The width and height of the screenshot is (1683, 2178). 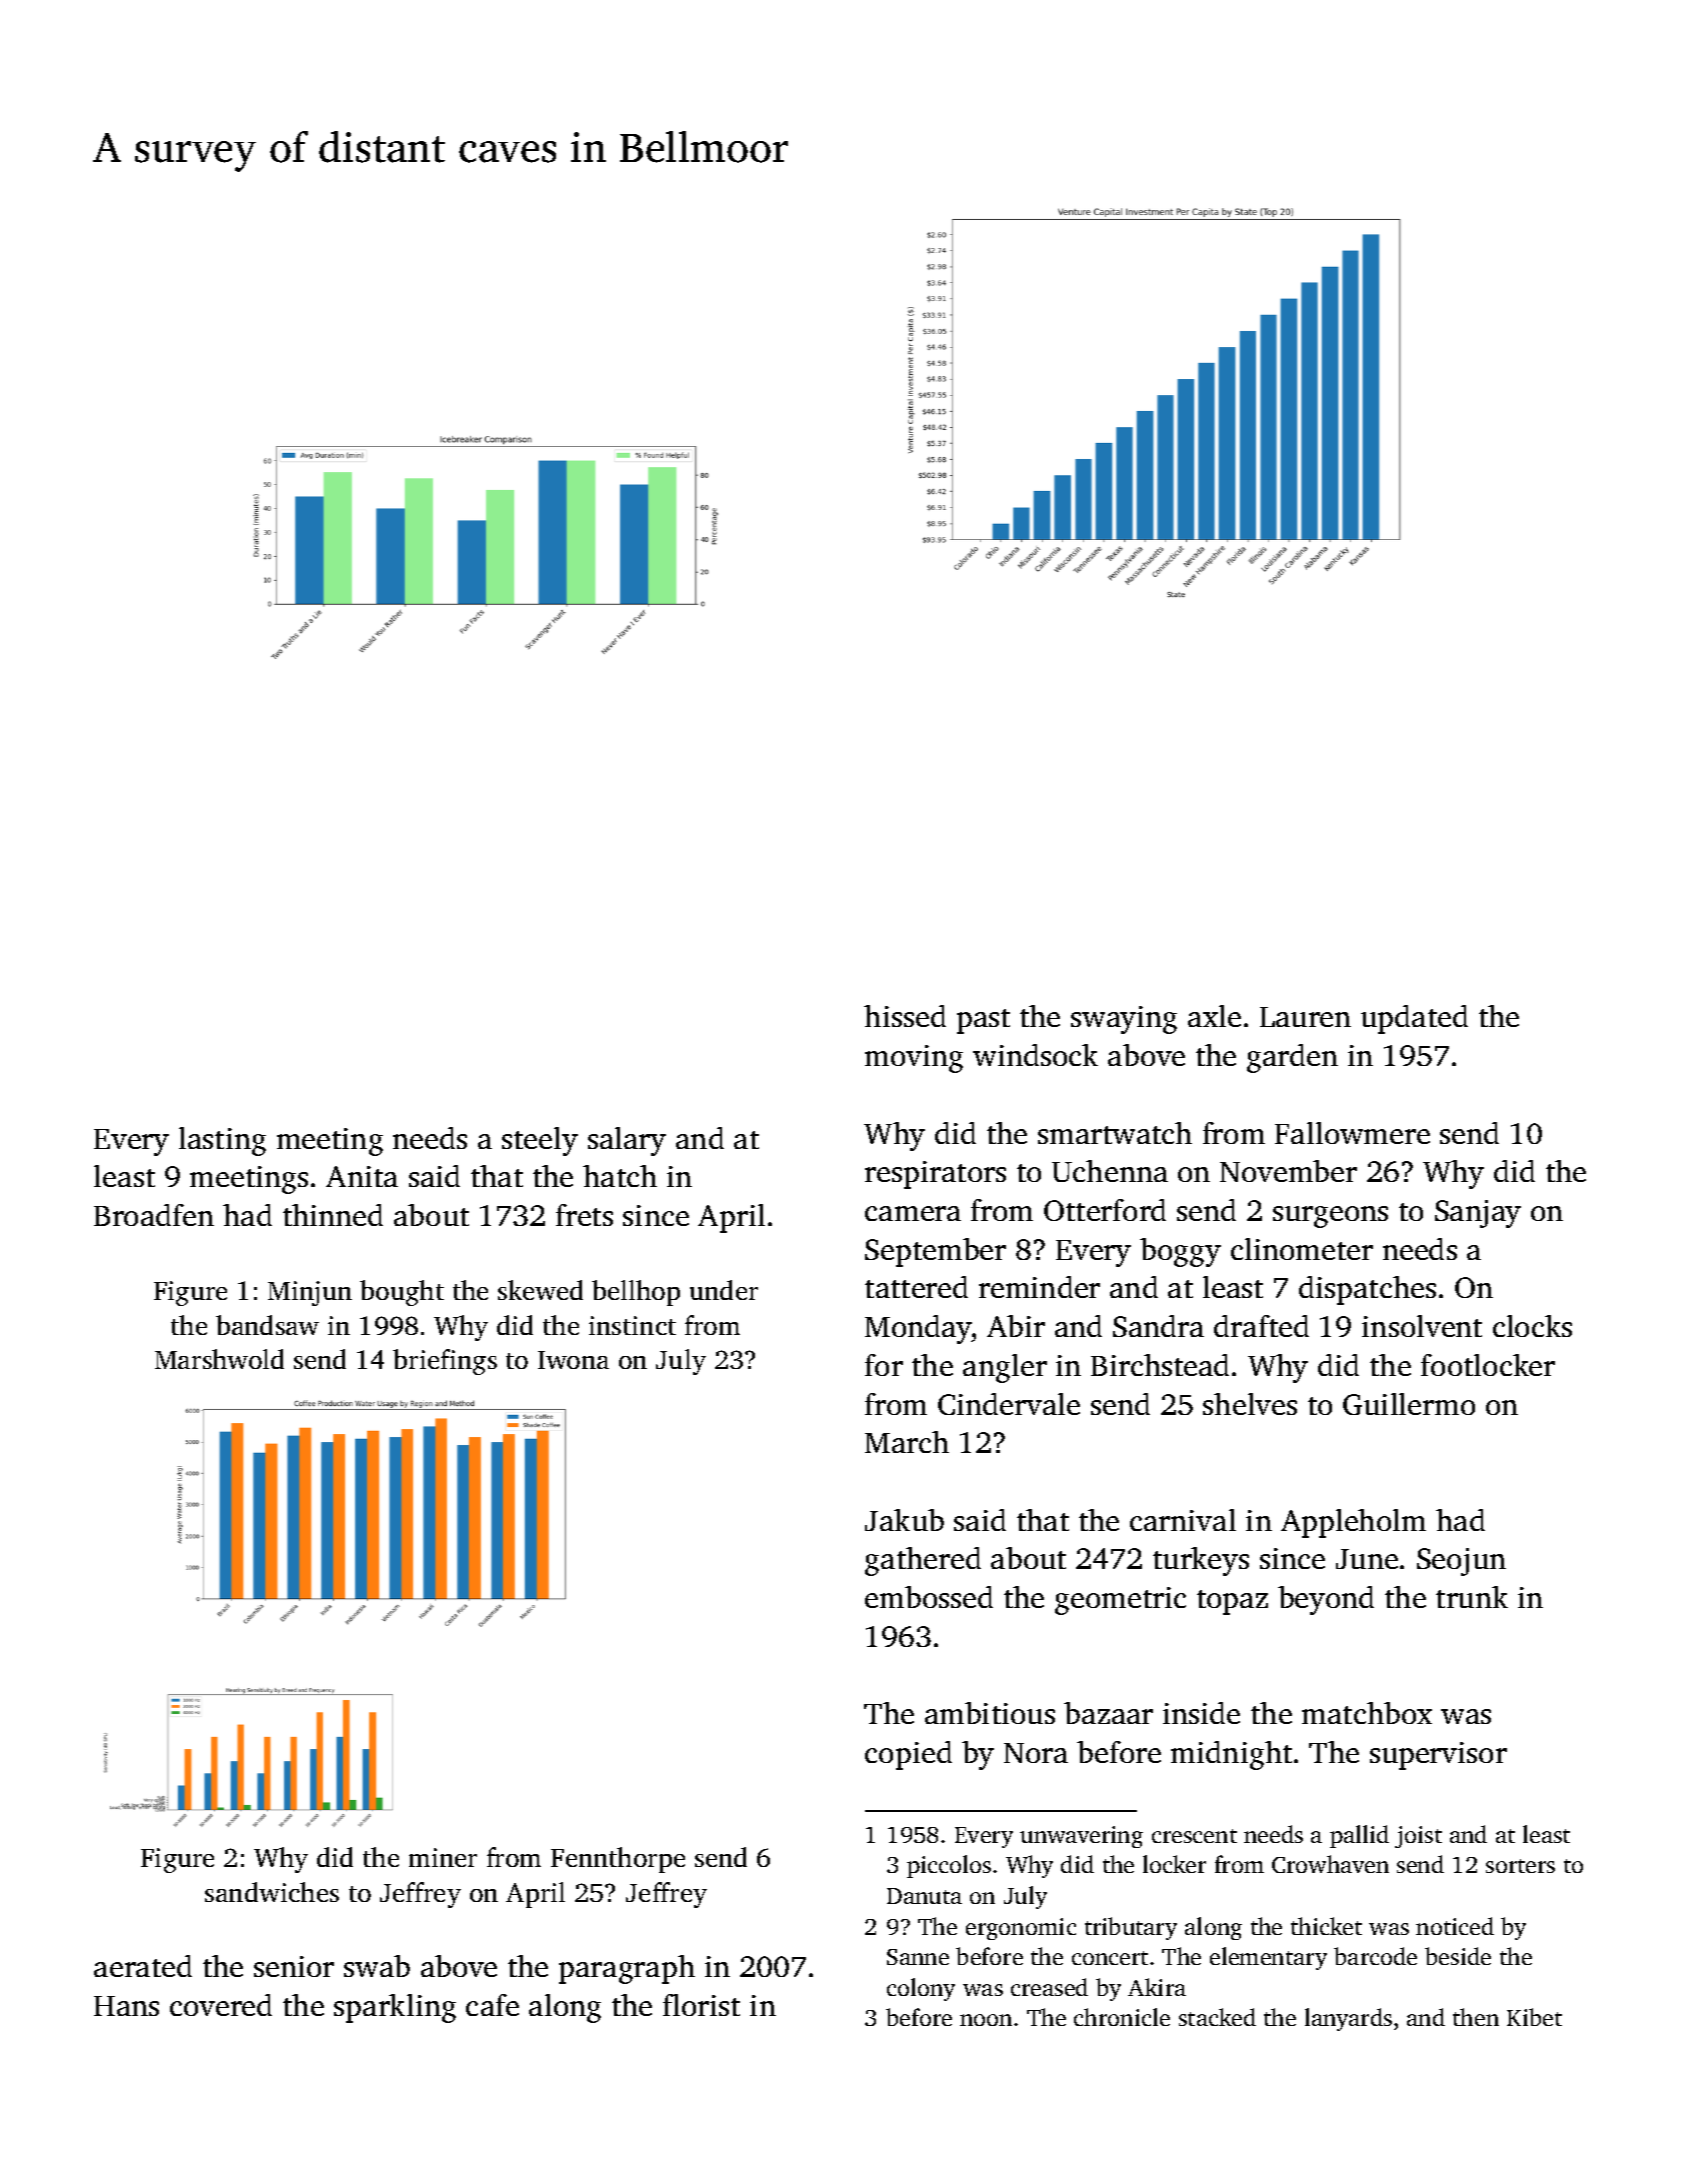 I want to click on under, so click(x=724, y=1290).
